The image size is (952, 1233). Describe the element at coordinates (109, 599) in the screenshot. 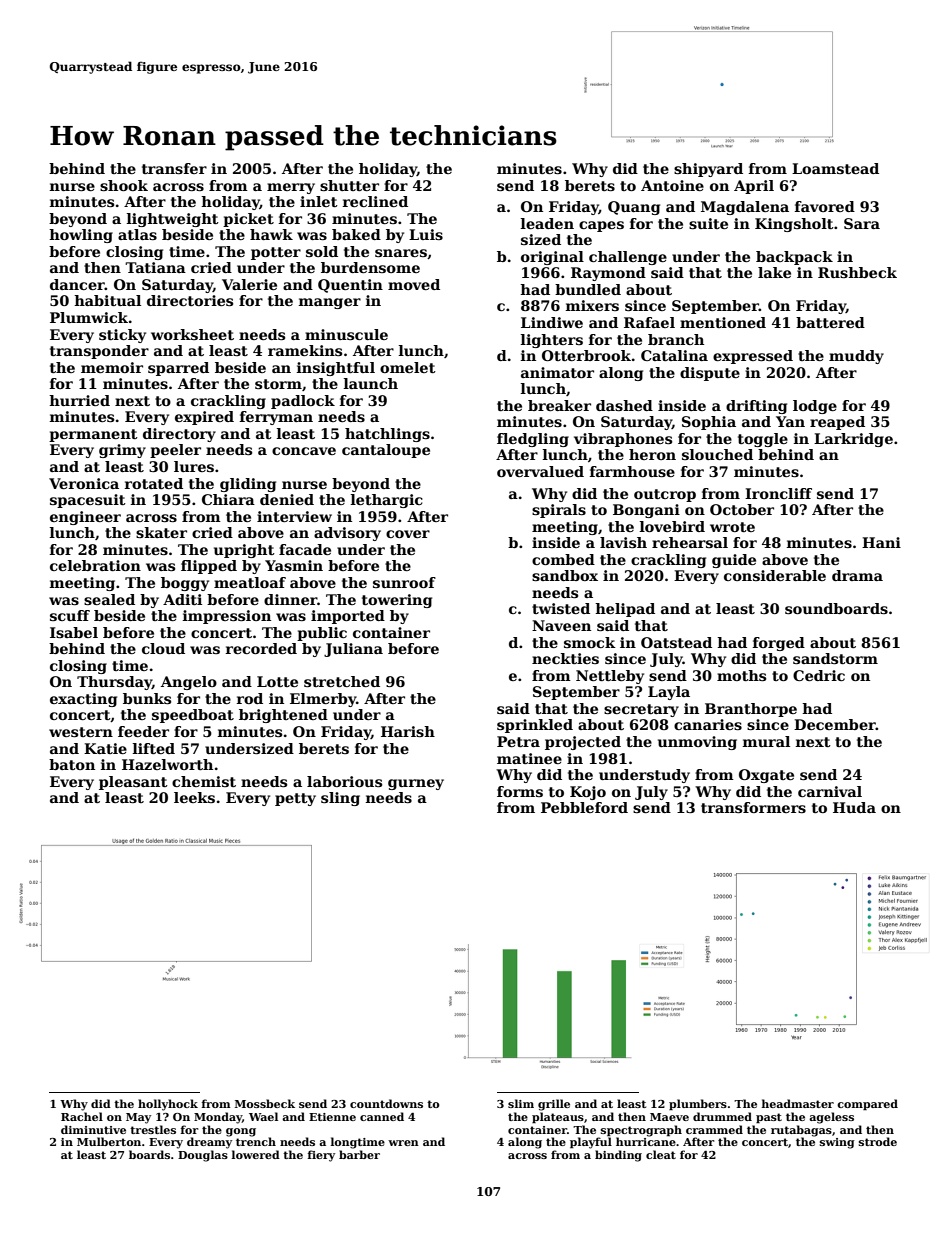

I see `sealed` at that location.
